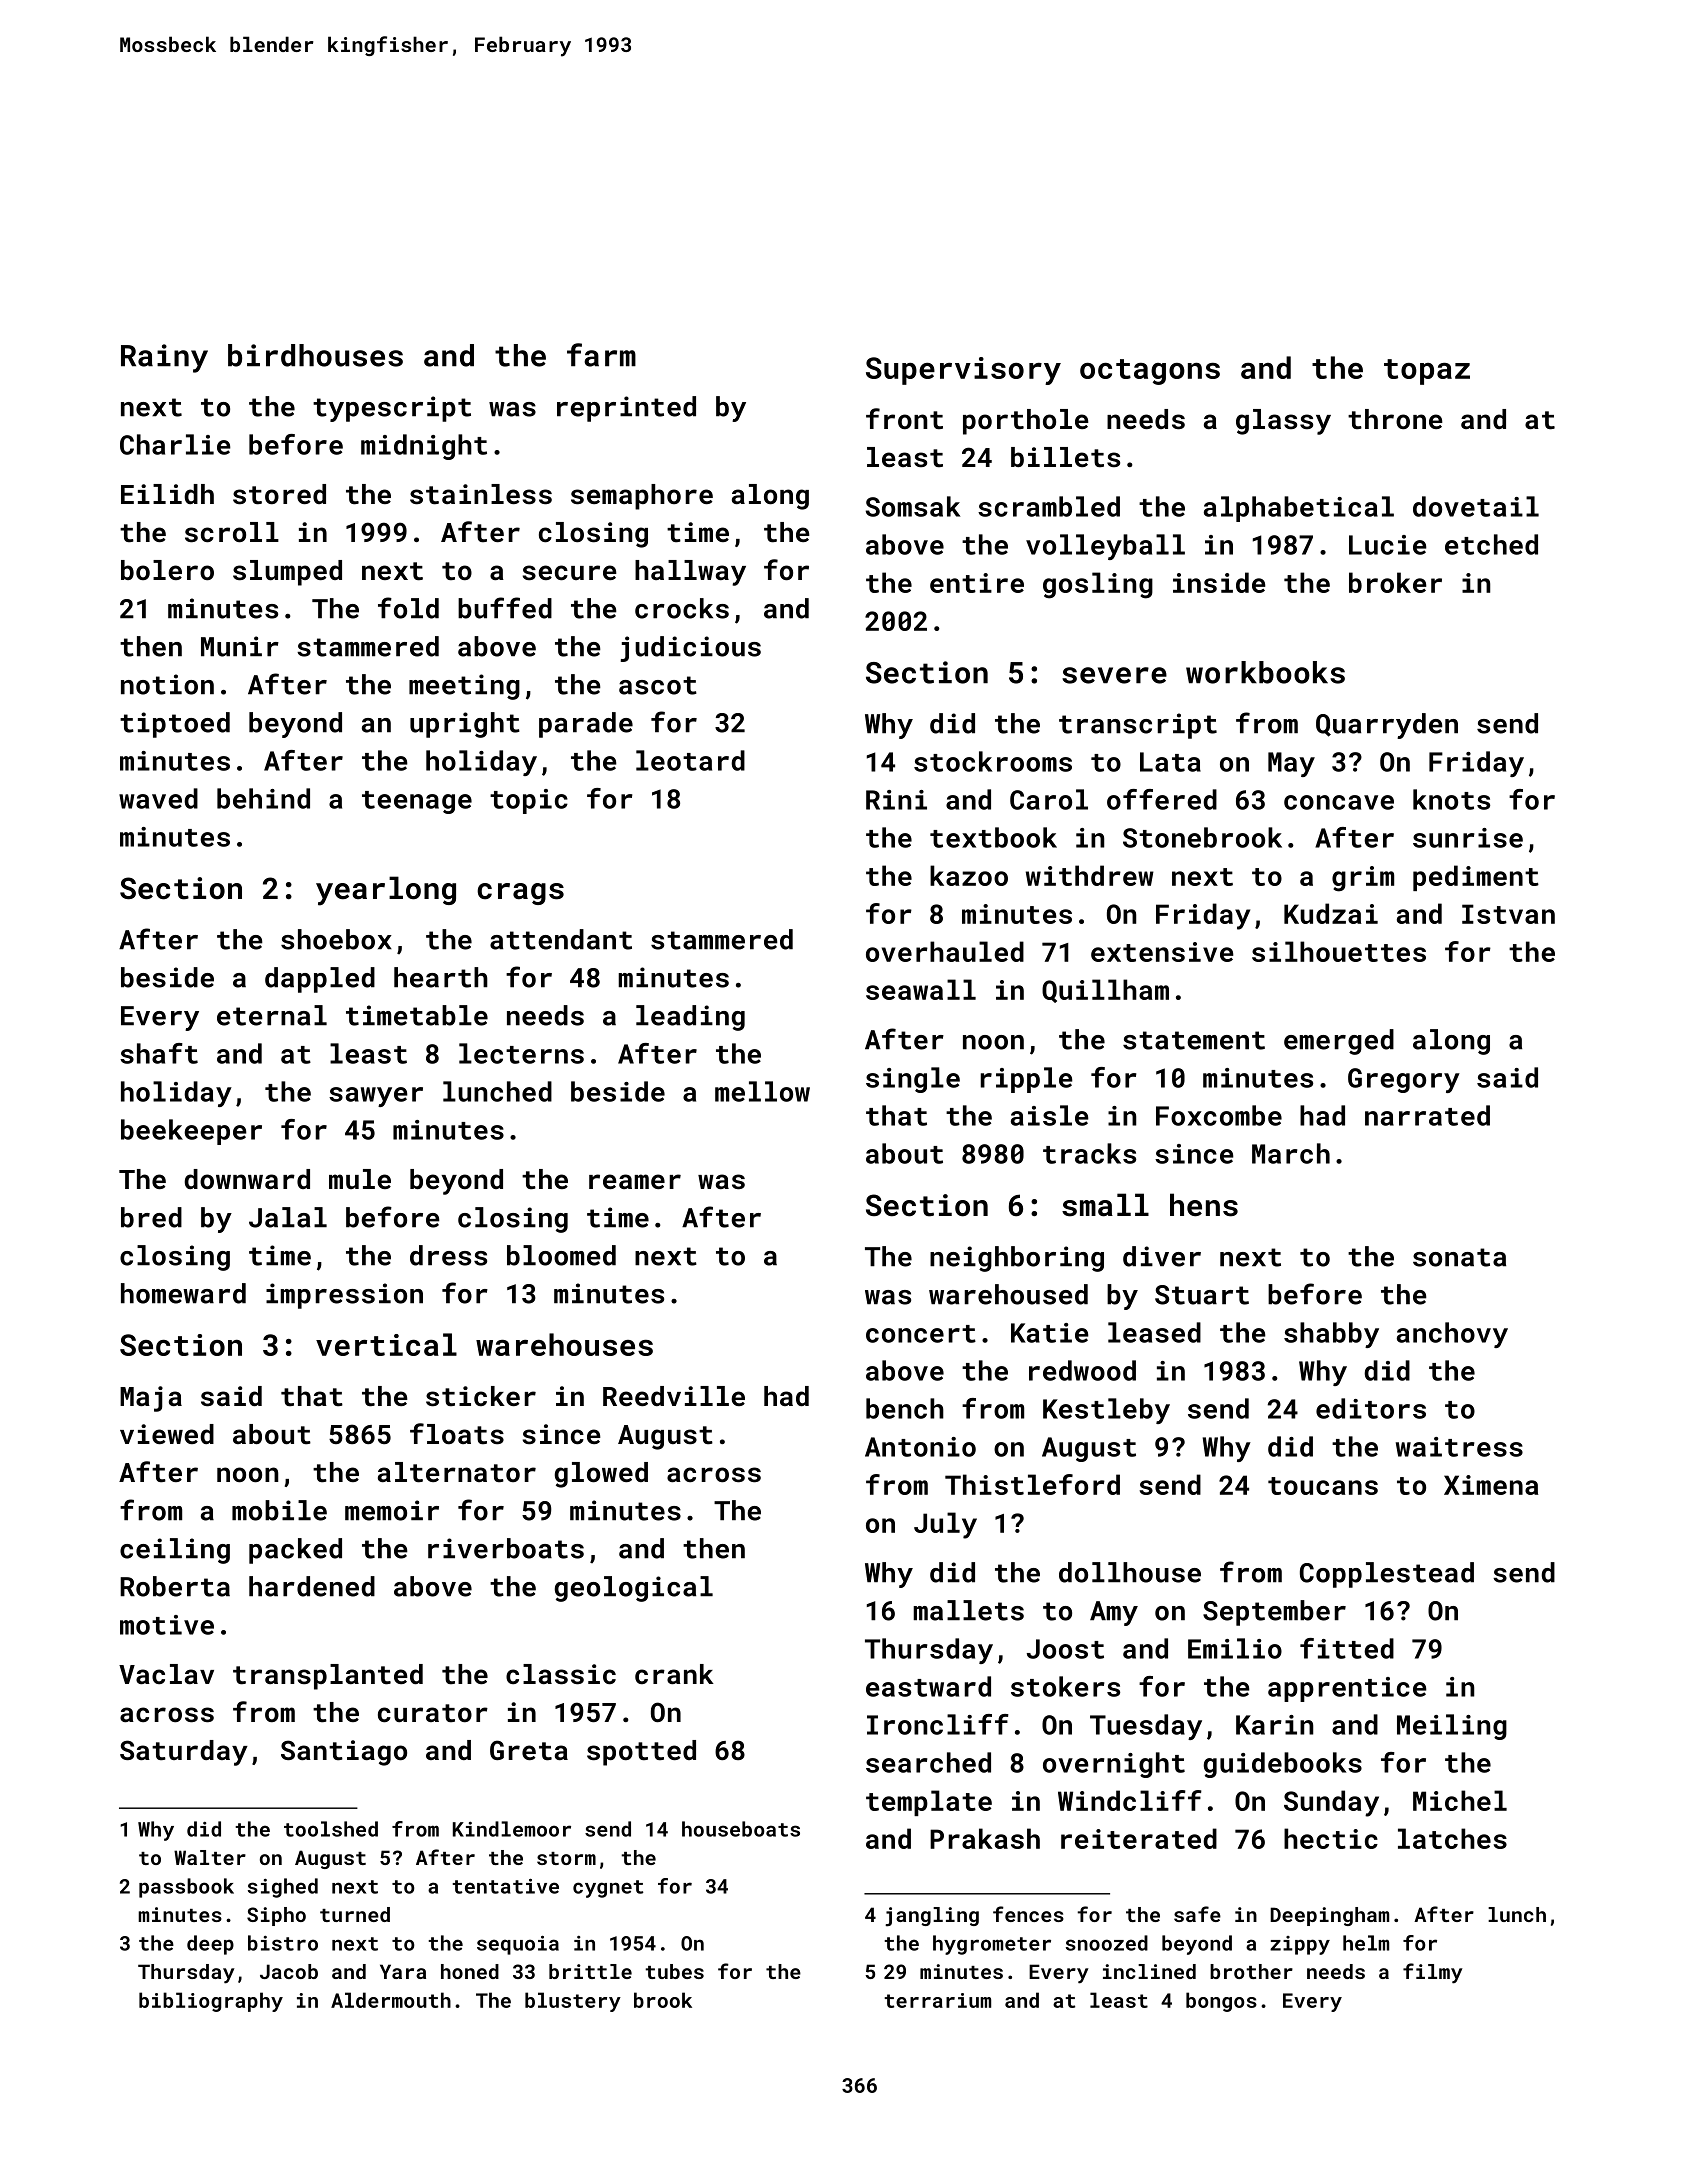 The image size is (1683, 2178). Describe the element at coordinates (963, 371) in the screenshot. I see `Supervisory` at that location.
